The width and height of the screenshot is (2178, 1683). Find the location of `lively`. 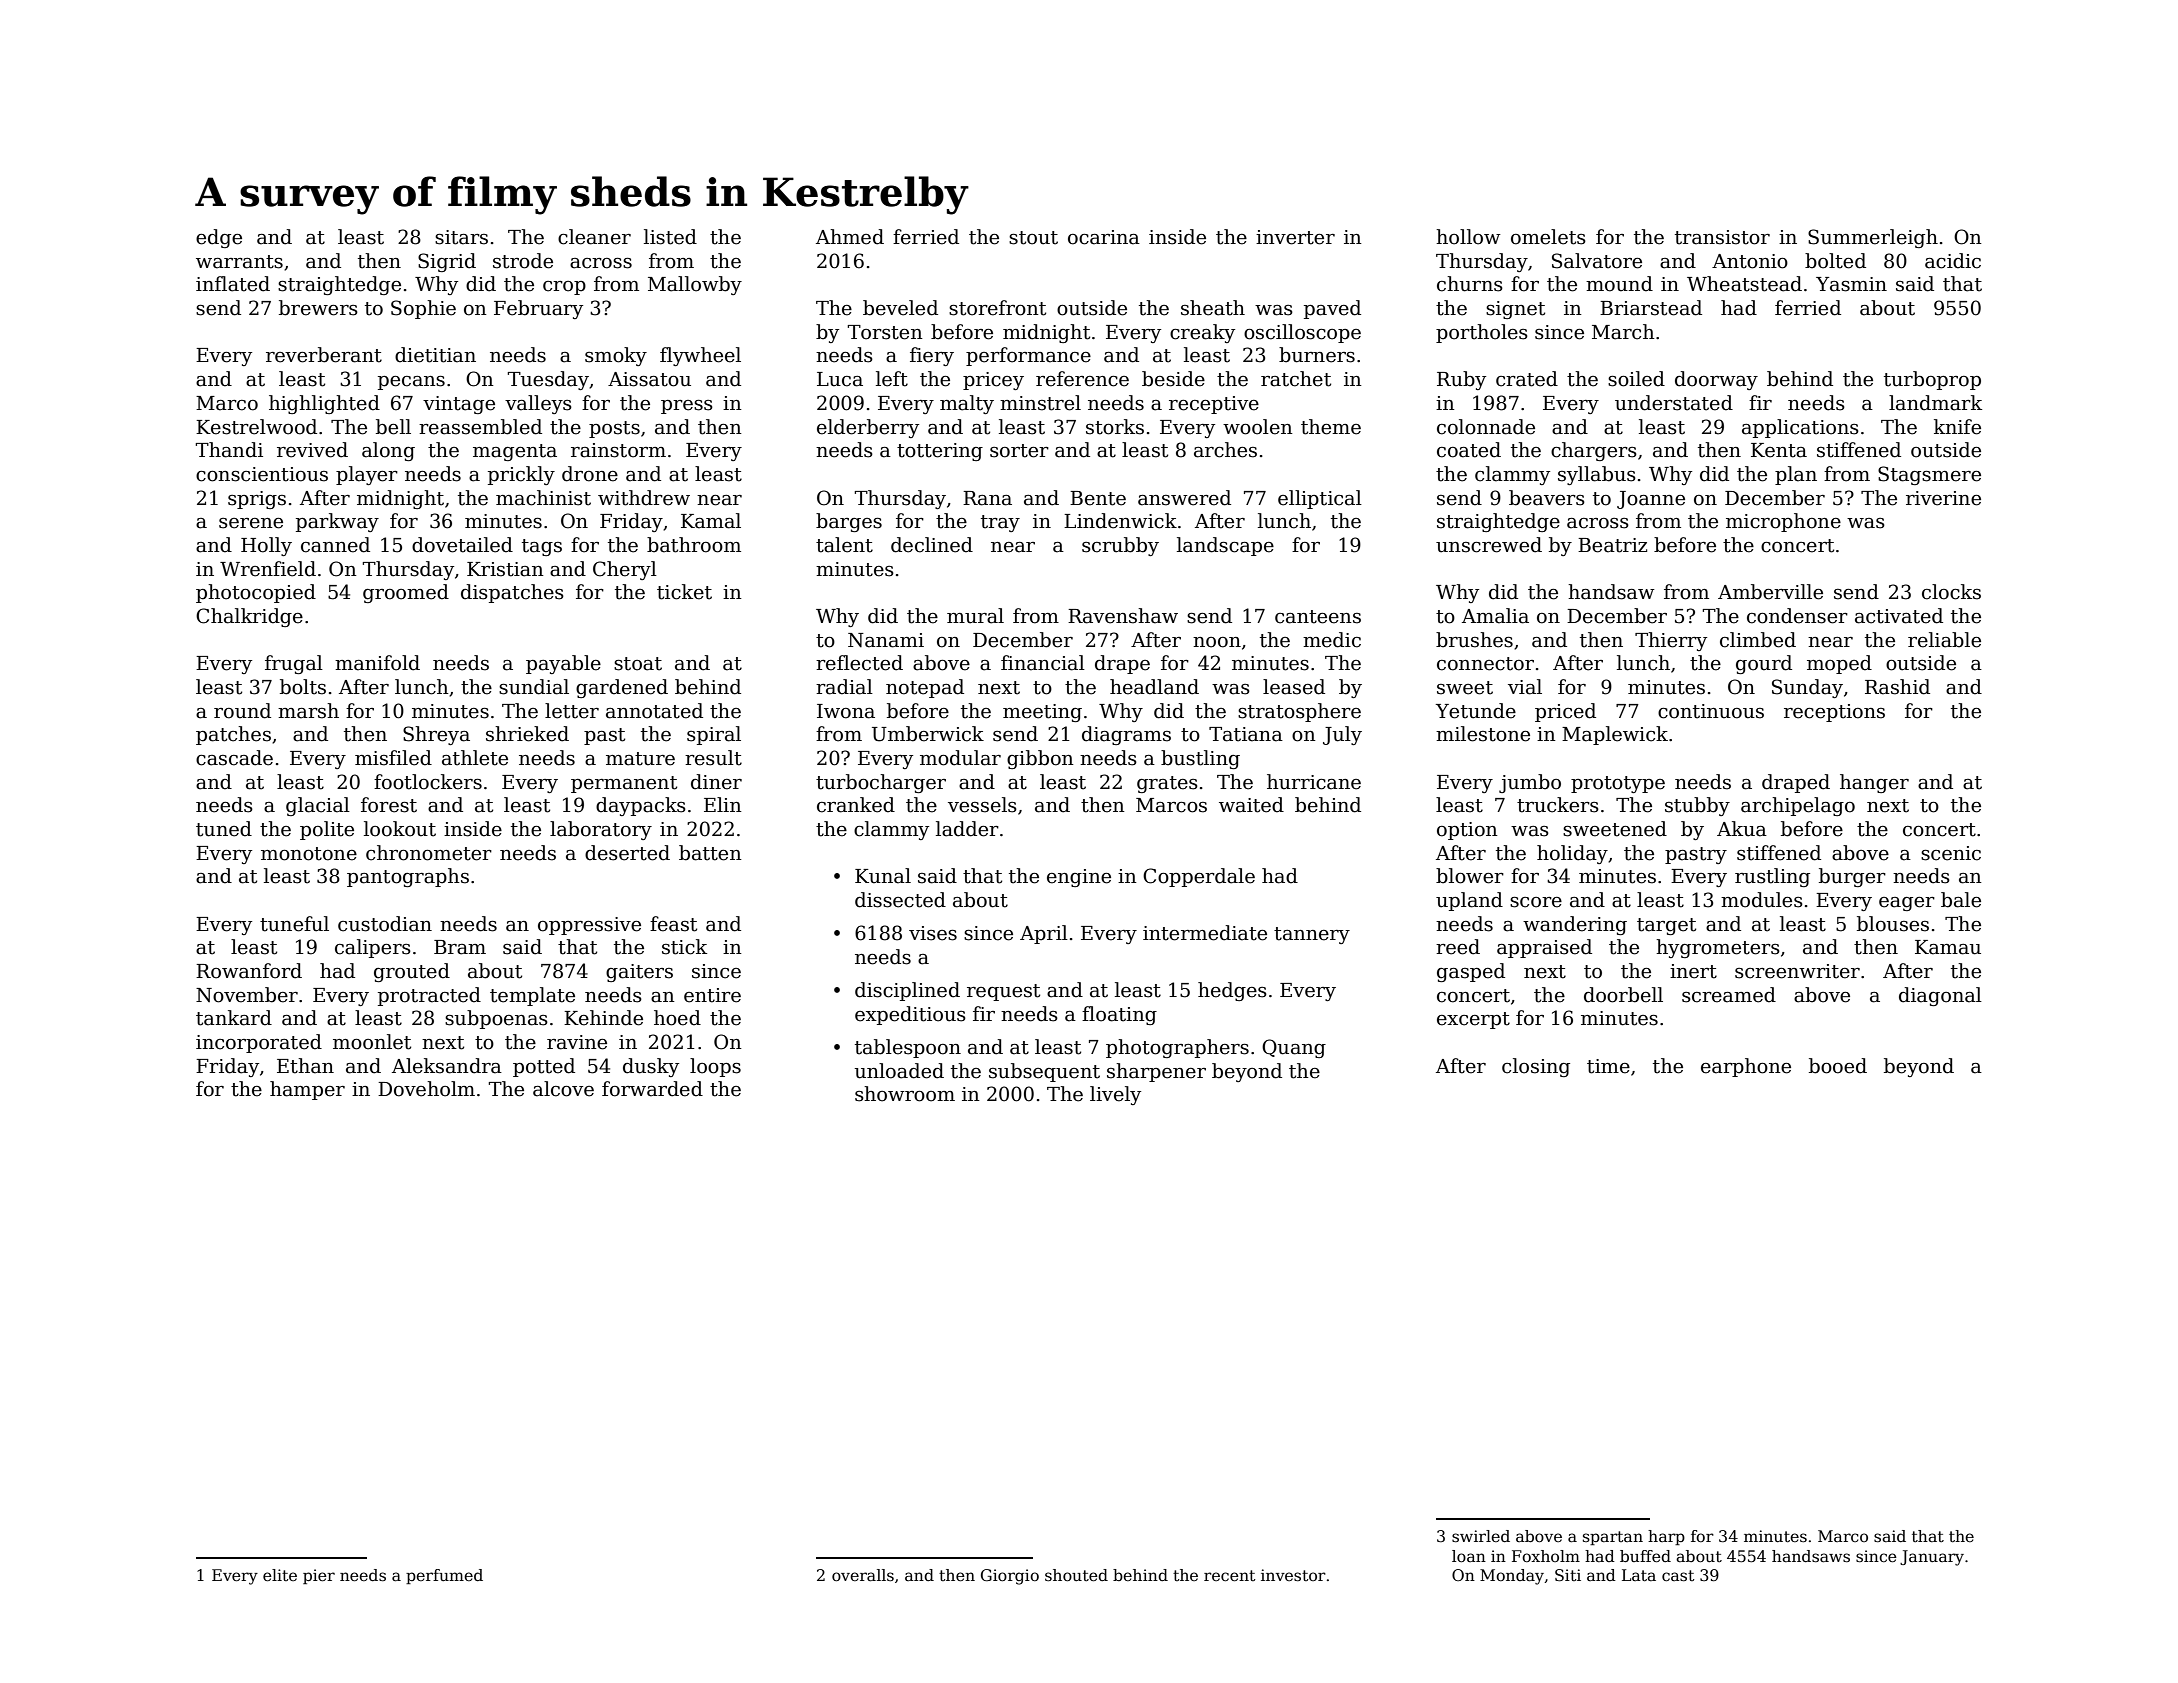

lively is located at coordinates (1115, 1095).
